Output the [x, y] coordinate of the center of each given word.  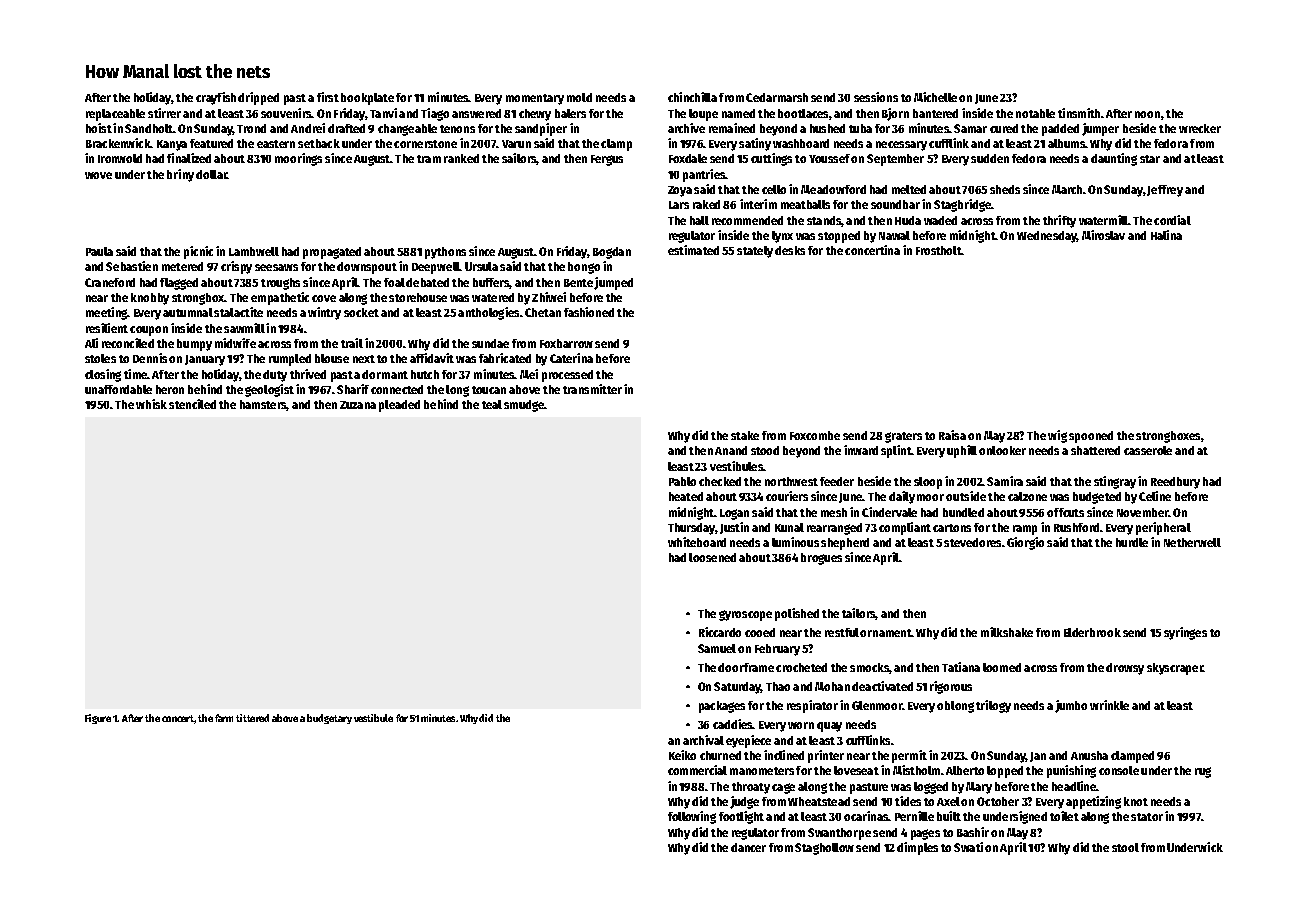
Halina [1166, 235]
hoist [99, 128]
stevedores [972, 542]
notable [1035, 113]
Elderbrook [1092, 632]
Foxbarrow [566, 343]
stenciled [192, 404]
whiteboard [697, 542]
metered [182, 266]
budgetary [329, 719]
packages [722, 707]
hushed [827, 128]
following [692, 817]
